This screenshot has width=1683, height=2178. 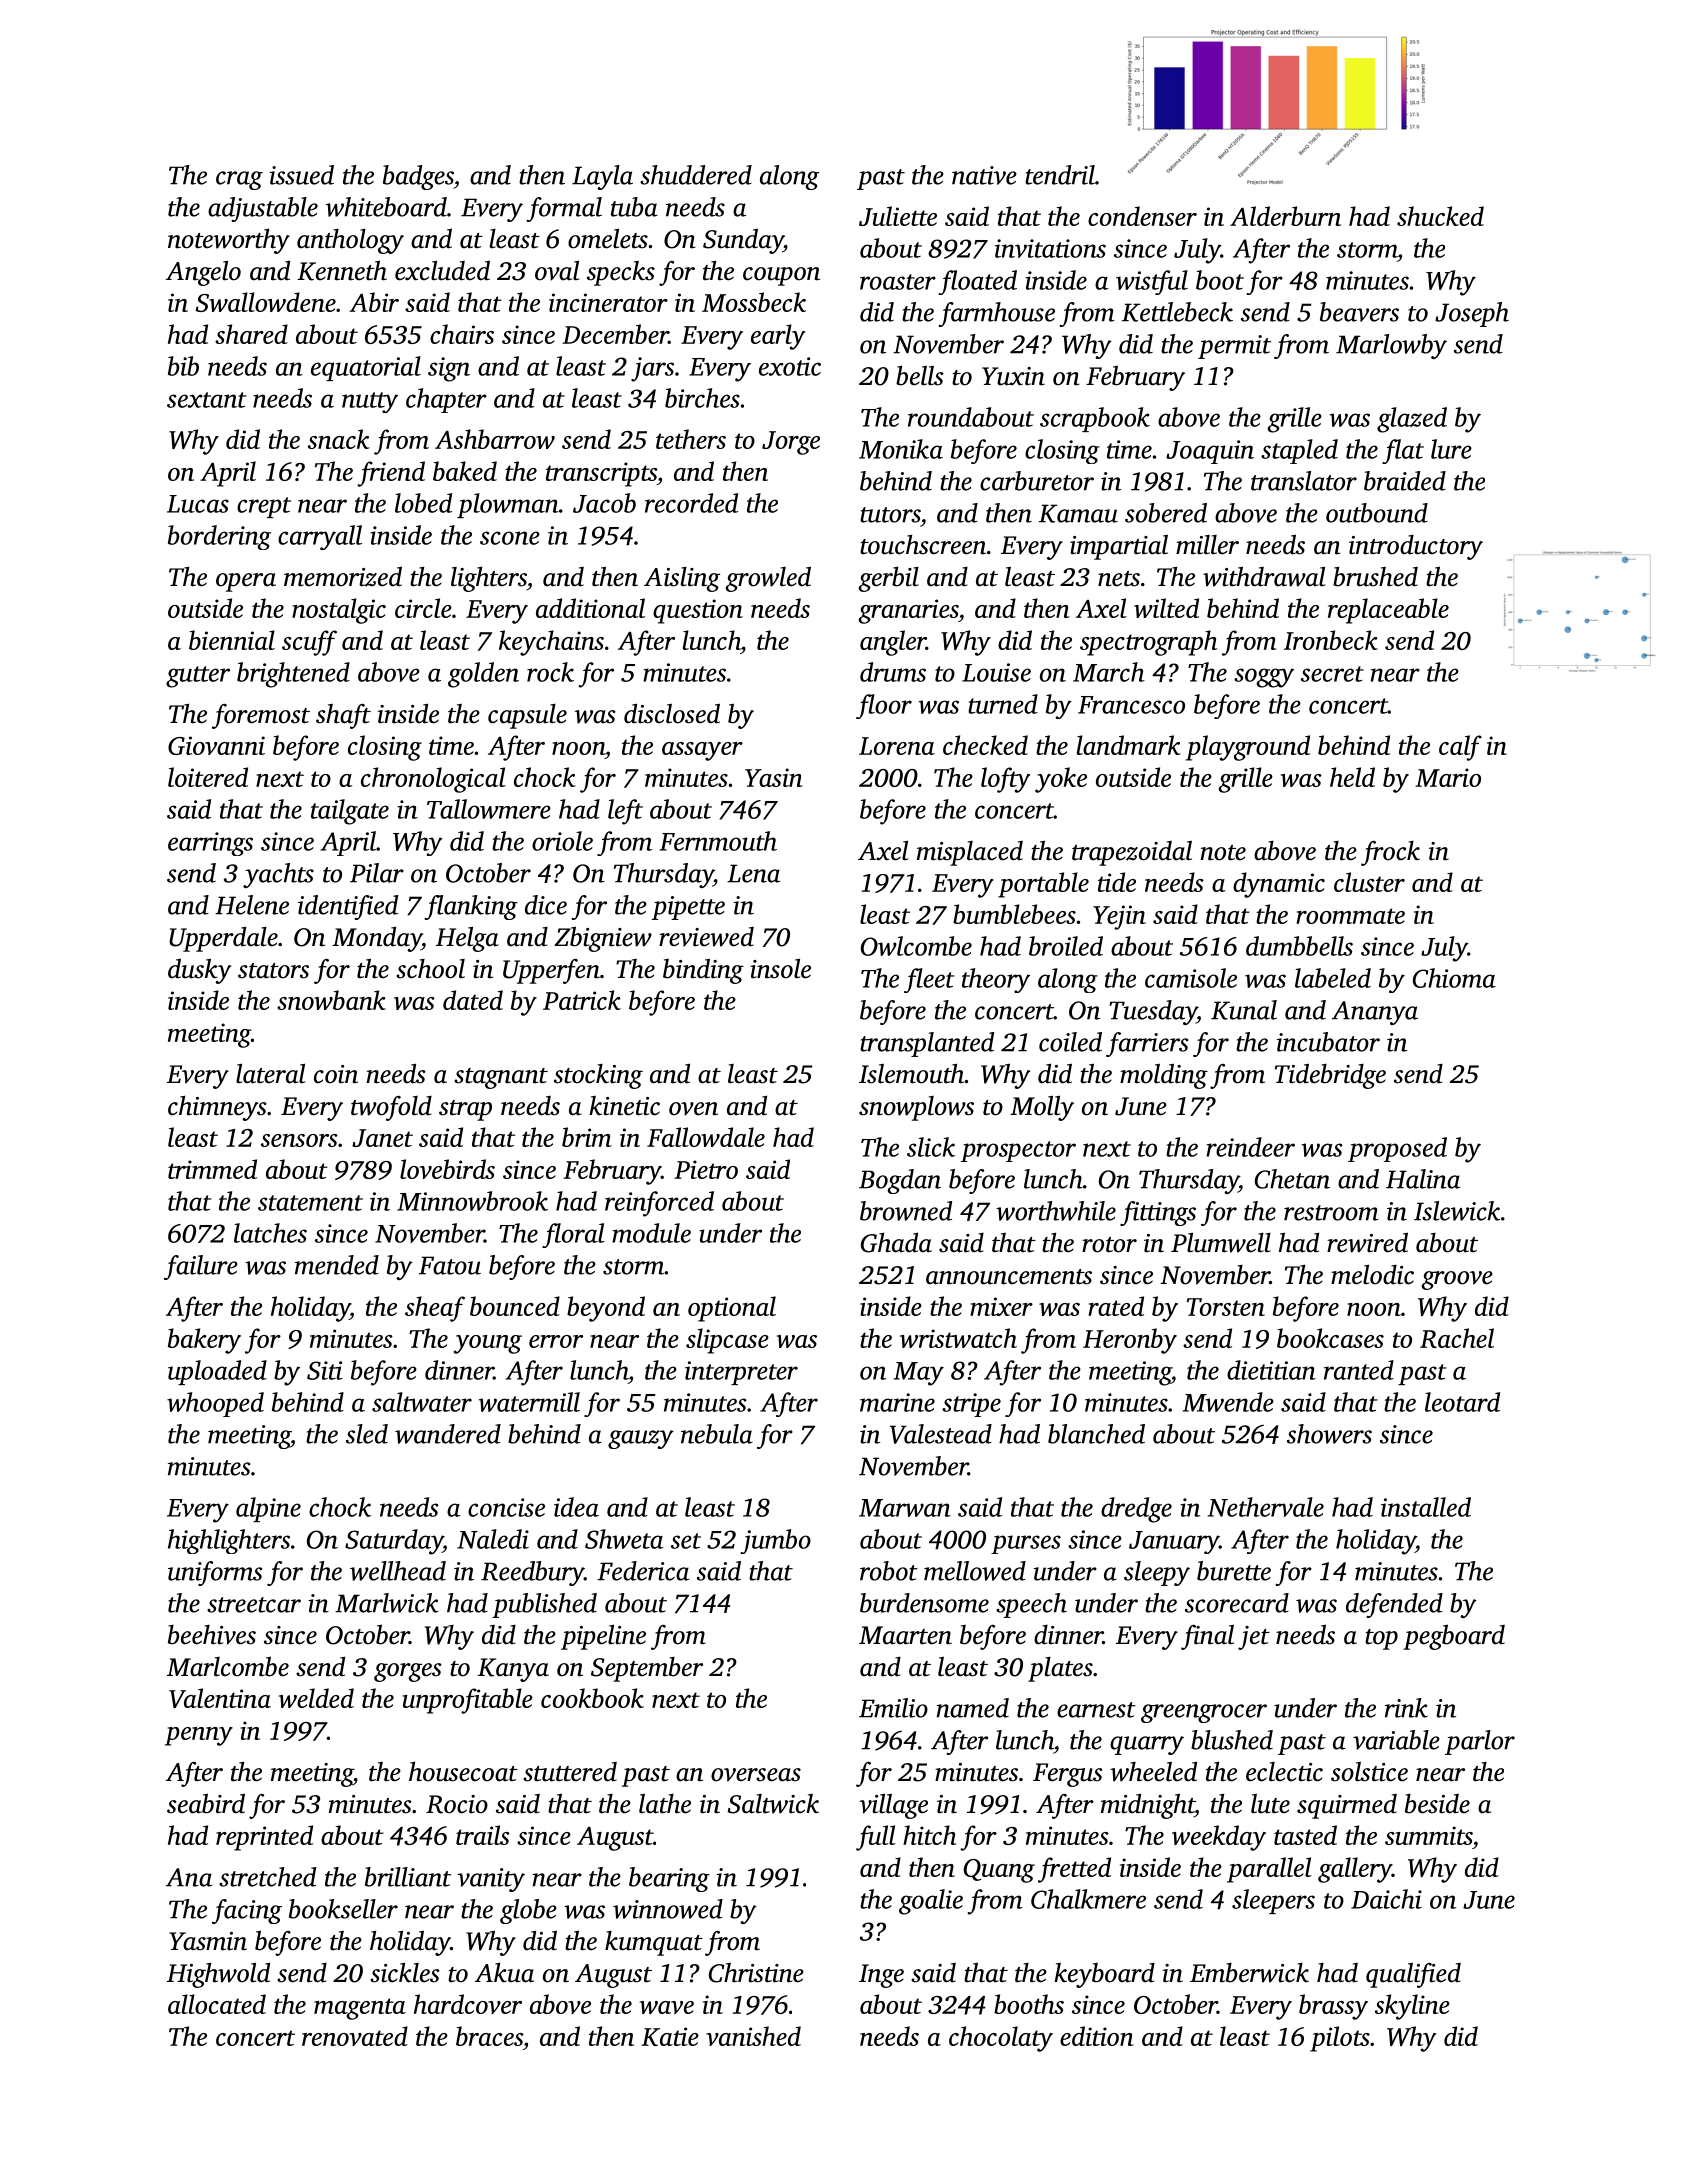 I want to click on dated, so click(x=473, y=1000).
